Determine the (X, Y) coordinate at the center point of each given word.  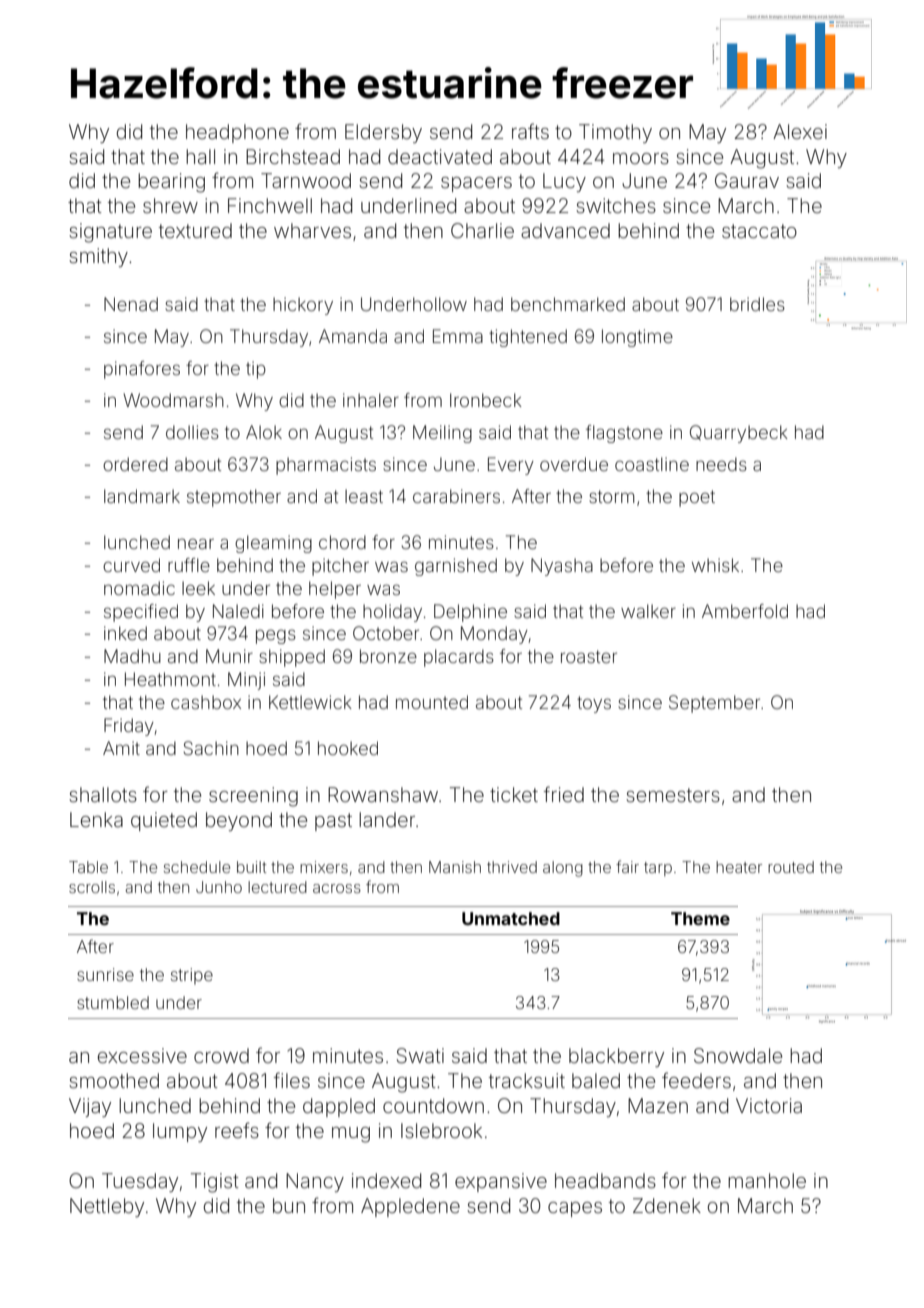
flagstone (624, 434)
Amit (121, 748)
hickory (303, 306)
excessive (142, 1055)
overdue (574, 464)
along (563, 869)
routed (791, 867)
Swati (420, 1056)
